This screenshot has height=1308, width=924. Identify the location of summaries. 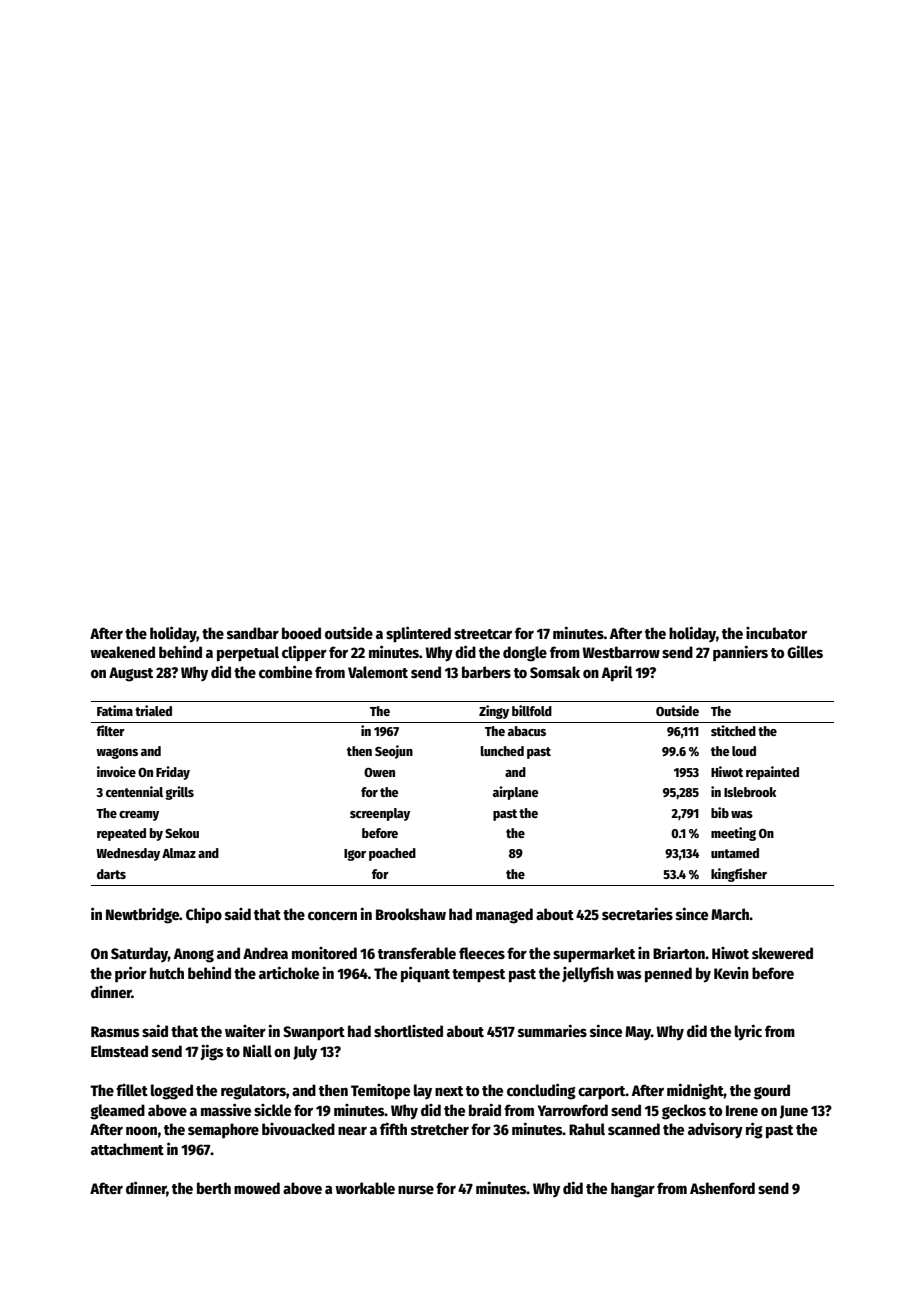
(552, 1030).
